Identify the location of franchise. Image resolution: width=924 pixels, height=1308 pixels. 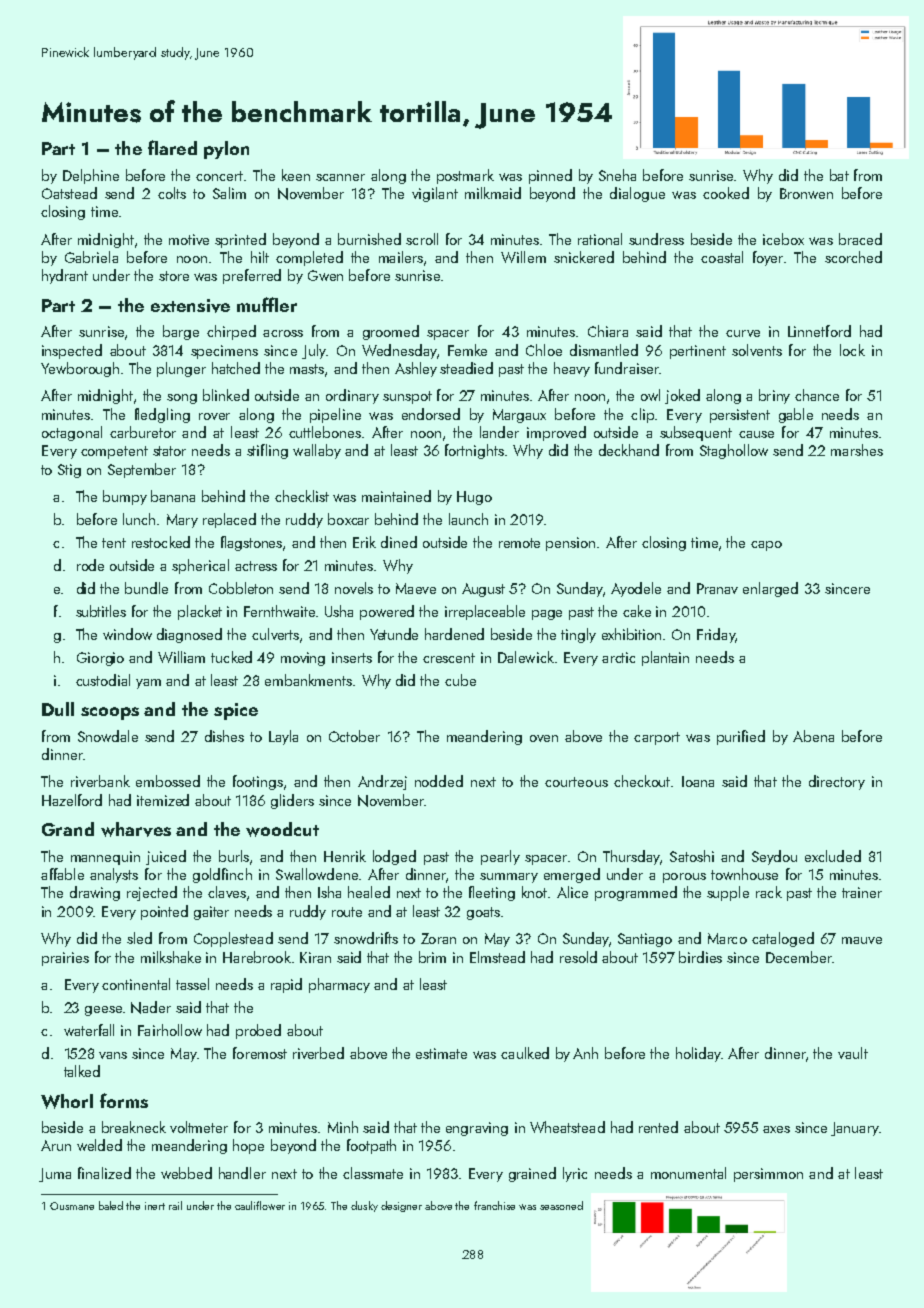
(494, 1205).
